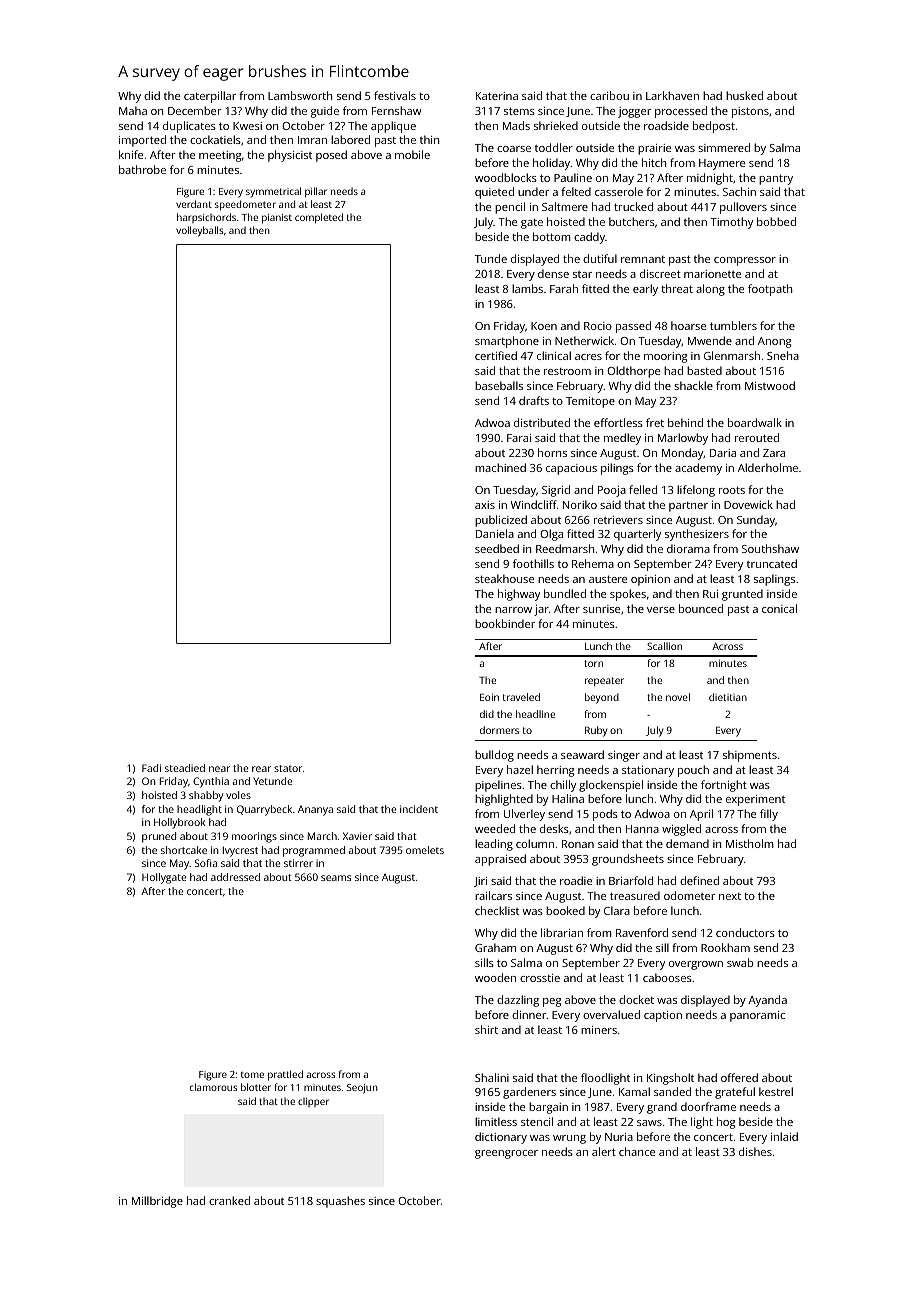 This screenshot has height=1308, width=924. I want to click on Maha, so click(133, 110).
